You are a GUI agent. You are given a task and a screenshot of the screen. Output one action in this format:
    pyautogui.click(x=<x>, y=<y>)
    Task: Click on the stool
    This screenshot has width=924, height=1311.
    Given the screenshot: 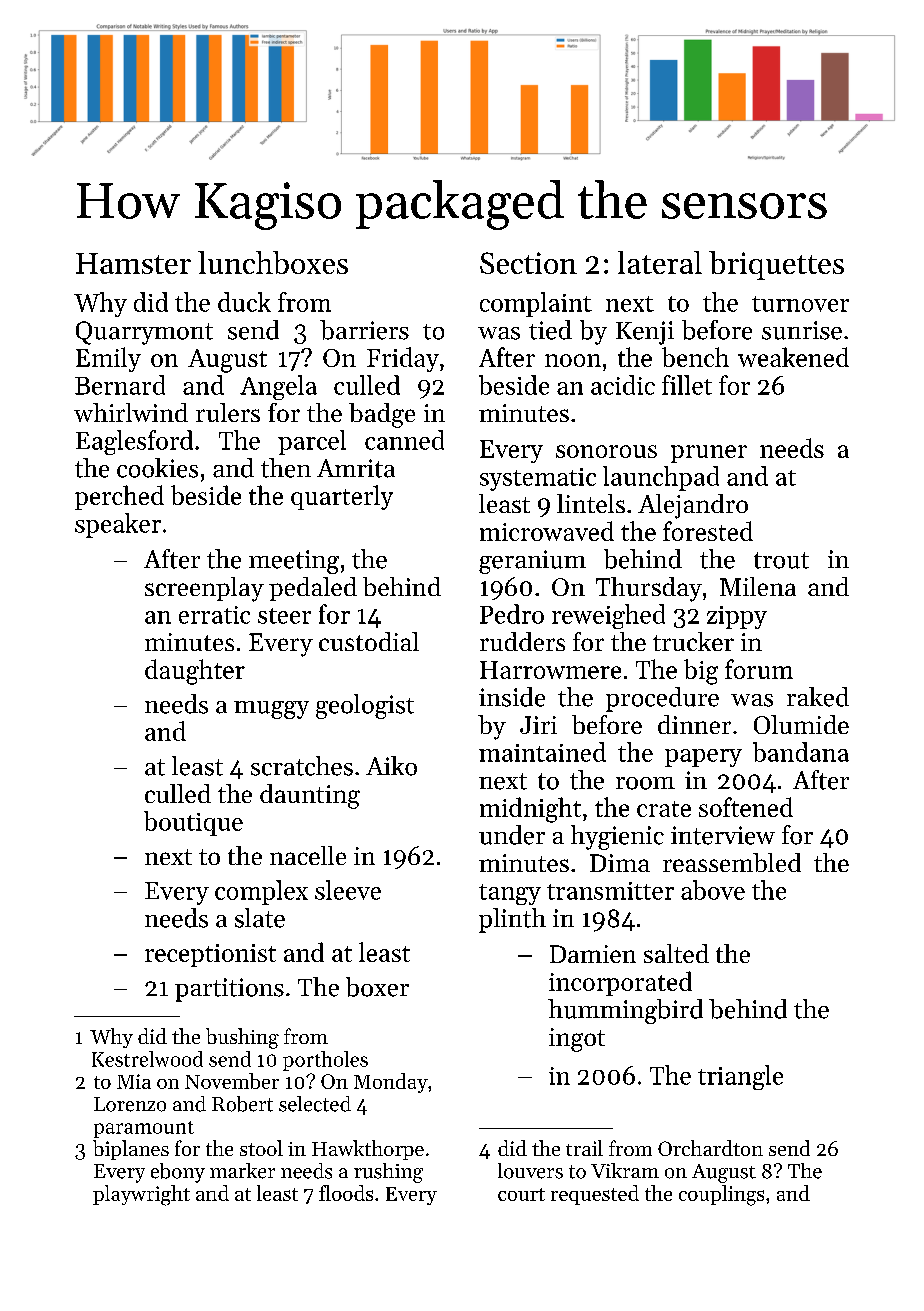 What is the action you would take?
    pyautogui.click(x=261, y=1148)
